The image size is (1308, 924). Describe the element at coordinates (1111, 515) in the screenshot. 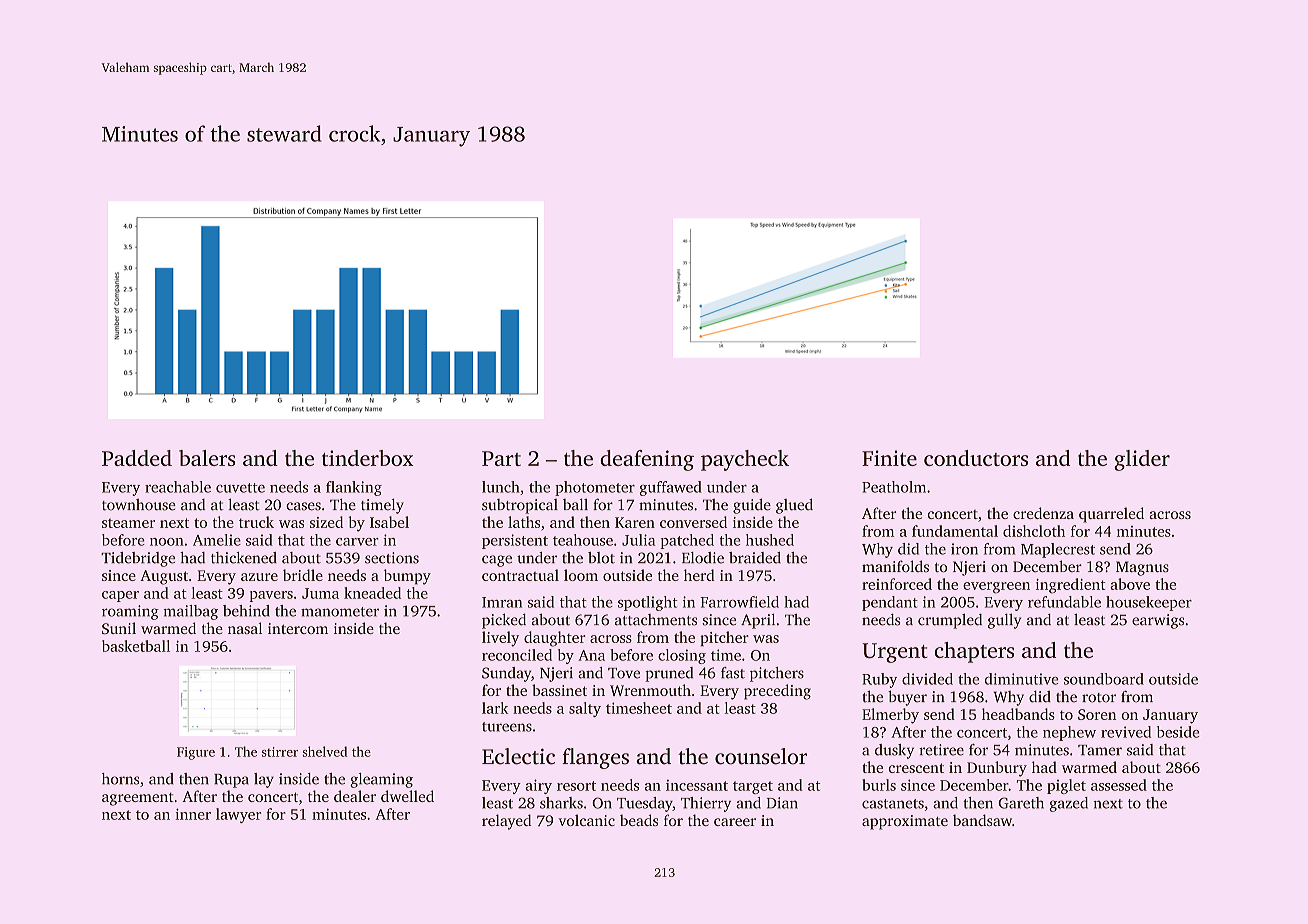

I see `quarreled` at that location.
